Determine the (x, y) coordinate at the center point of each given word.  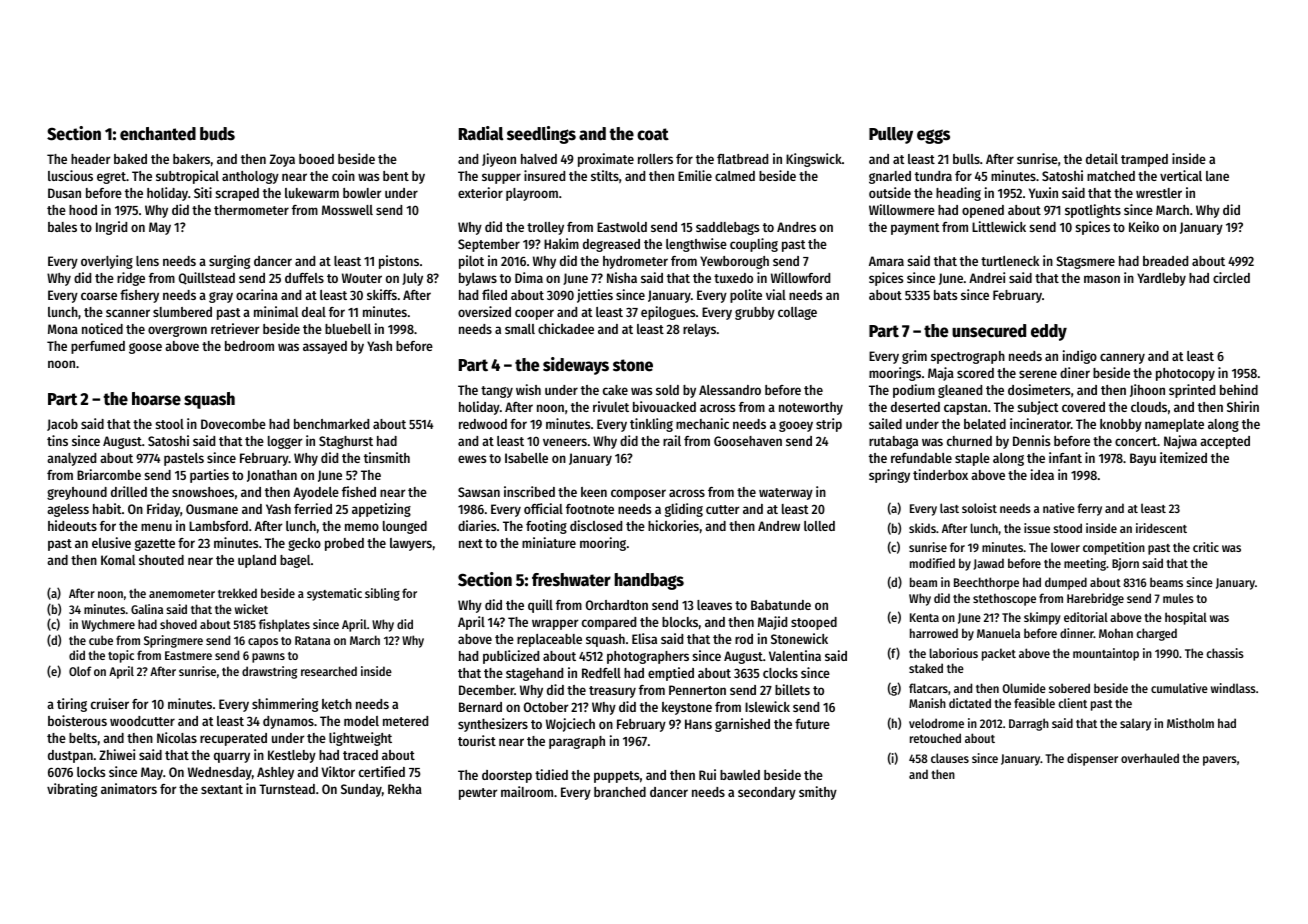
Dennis (1031, 440)
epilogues (668, 313)
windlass (1233, 688)
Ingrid (111, 228)
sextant (222, 789)
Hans (698, 724)
